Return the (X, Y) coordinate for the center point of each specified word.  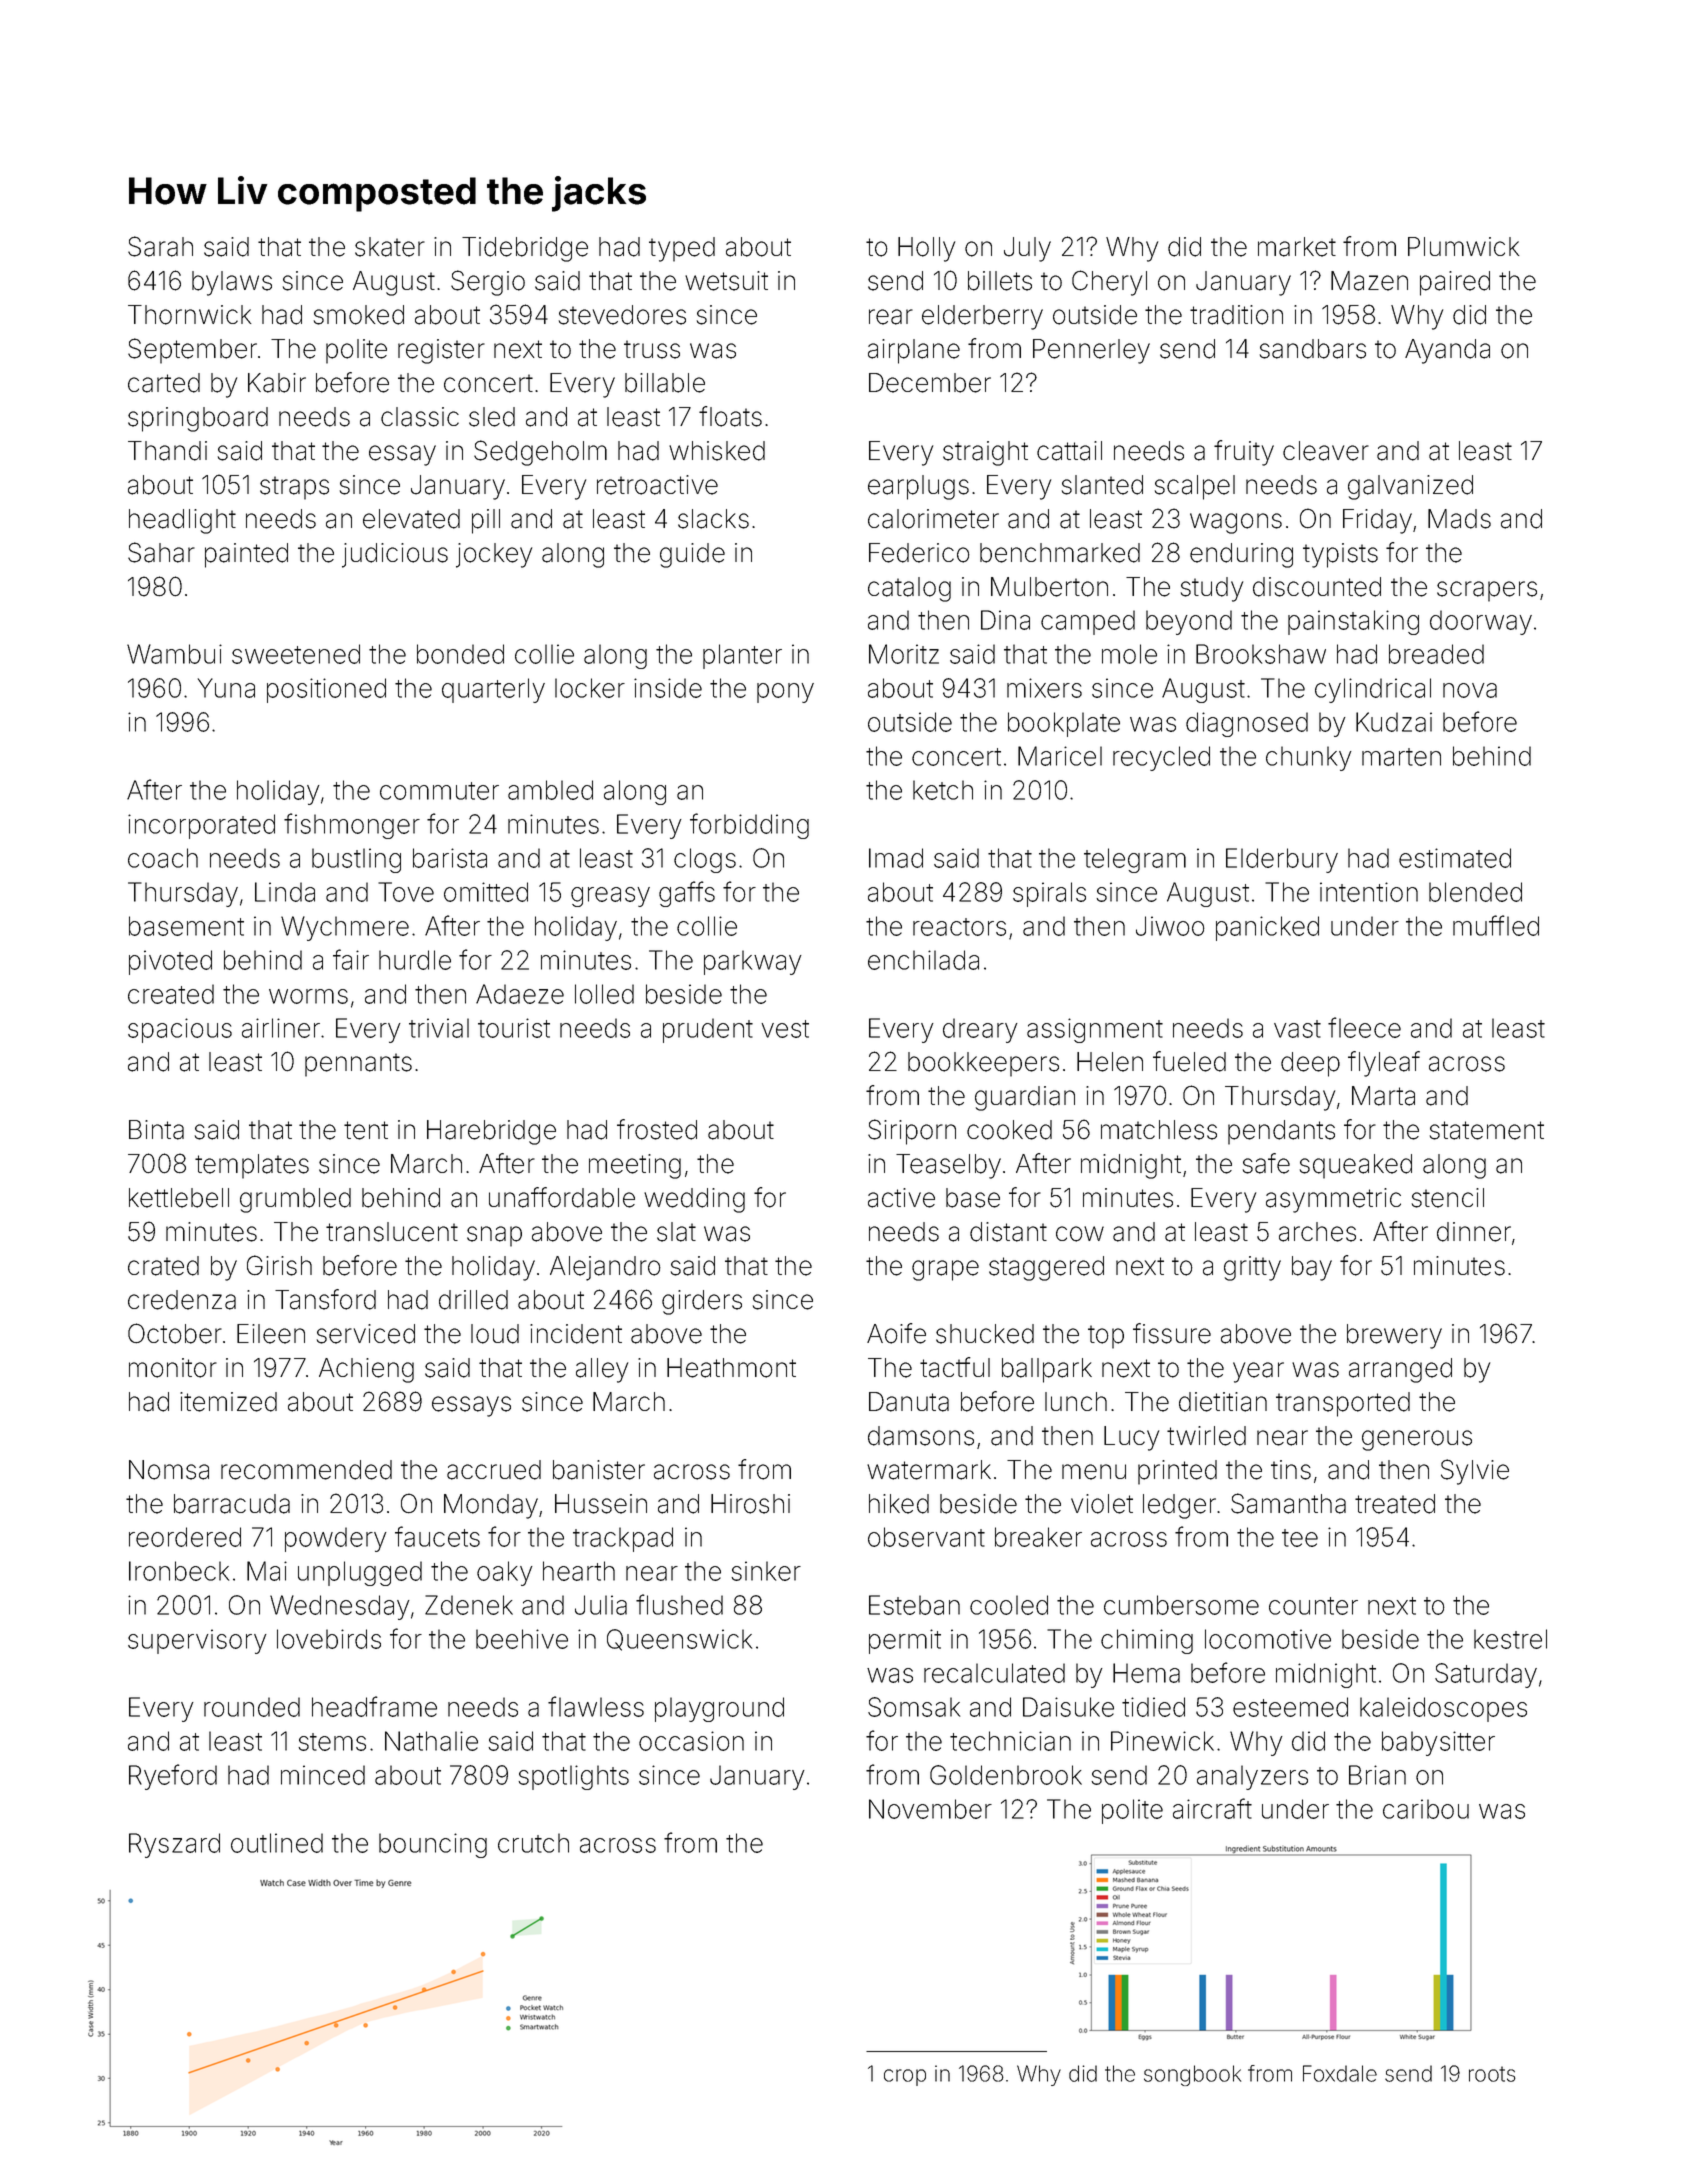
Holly (926, 249)
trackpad (623, 1539)
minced (323, 1775)
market (1297, 247)
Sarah (160, 246)
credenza (182, 1300)
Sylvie (1475, 1472)
